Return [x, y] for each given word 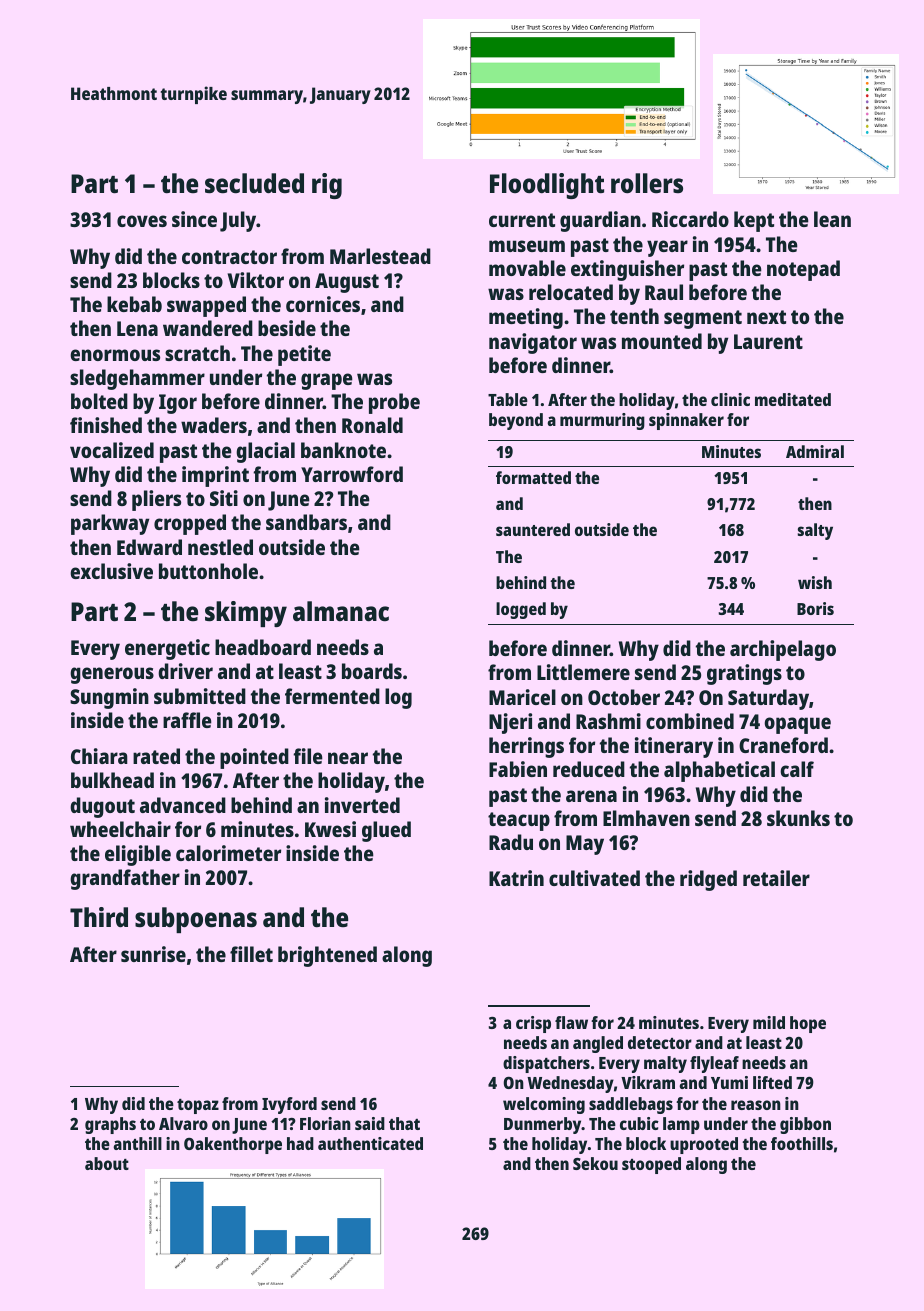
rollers [647, 183]
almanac [341, 611]
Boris [815, 608]
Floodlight [547, 186]
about [107, 1163]
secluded [254, 183]
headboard [263, 647]
